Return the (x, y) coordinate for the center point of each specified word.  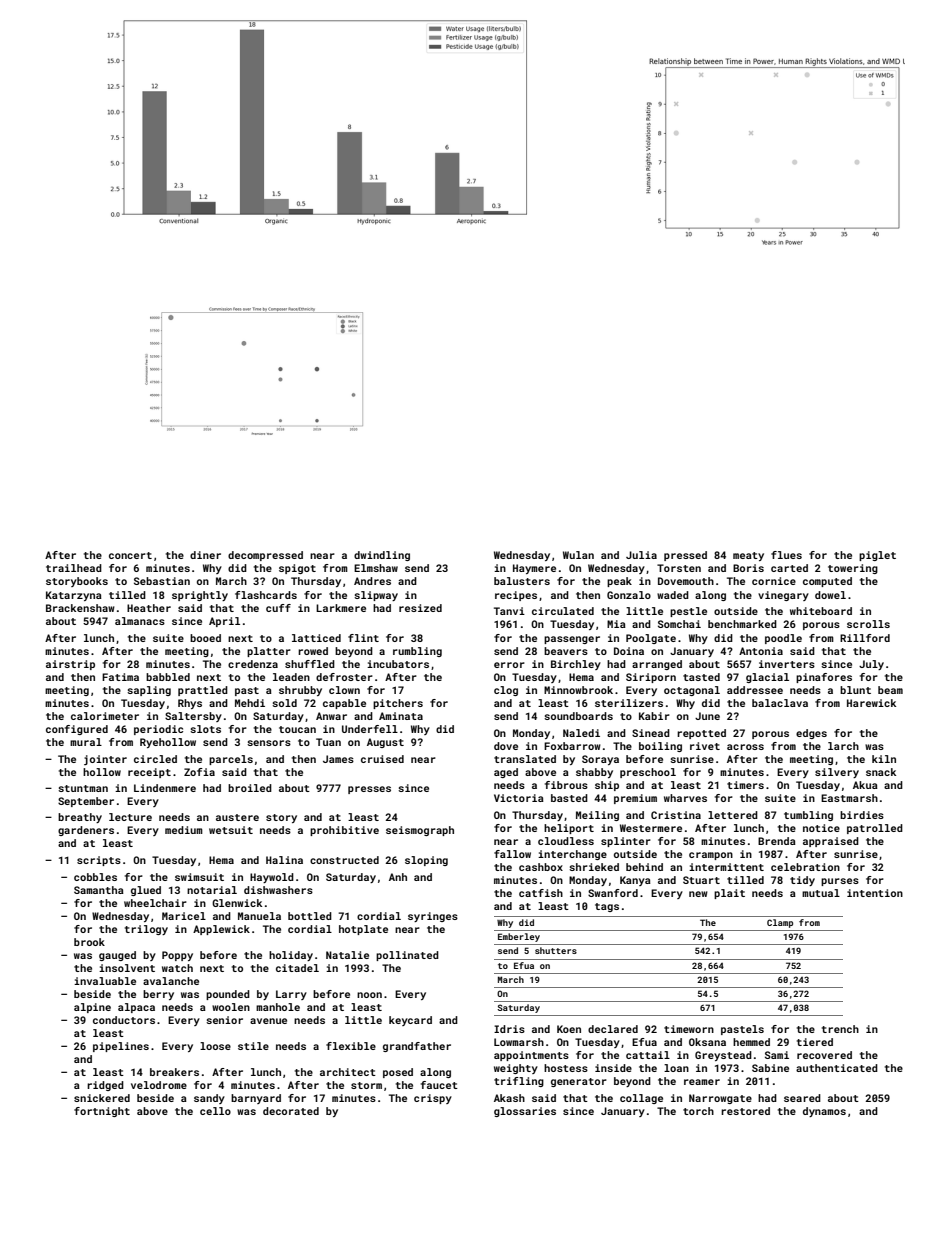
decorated (291, 1111)
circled (155, 759)
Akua (865, 785)
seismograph (420, 831)
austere (237, 817)
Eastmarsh (849, 798)
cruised (382, 759)
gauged (117, 956)
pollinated (407, 956)
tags (607, 907)
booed (205, 638)
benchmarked (742, 624)
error (509, 665)
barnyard (256, 1099)
